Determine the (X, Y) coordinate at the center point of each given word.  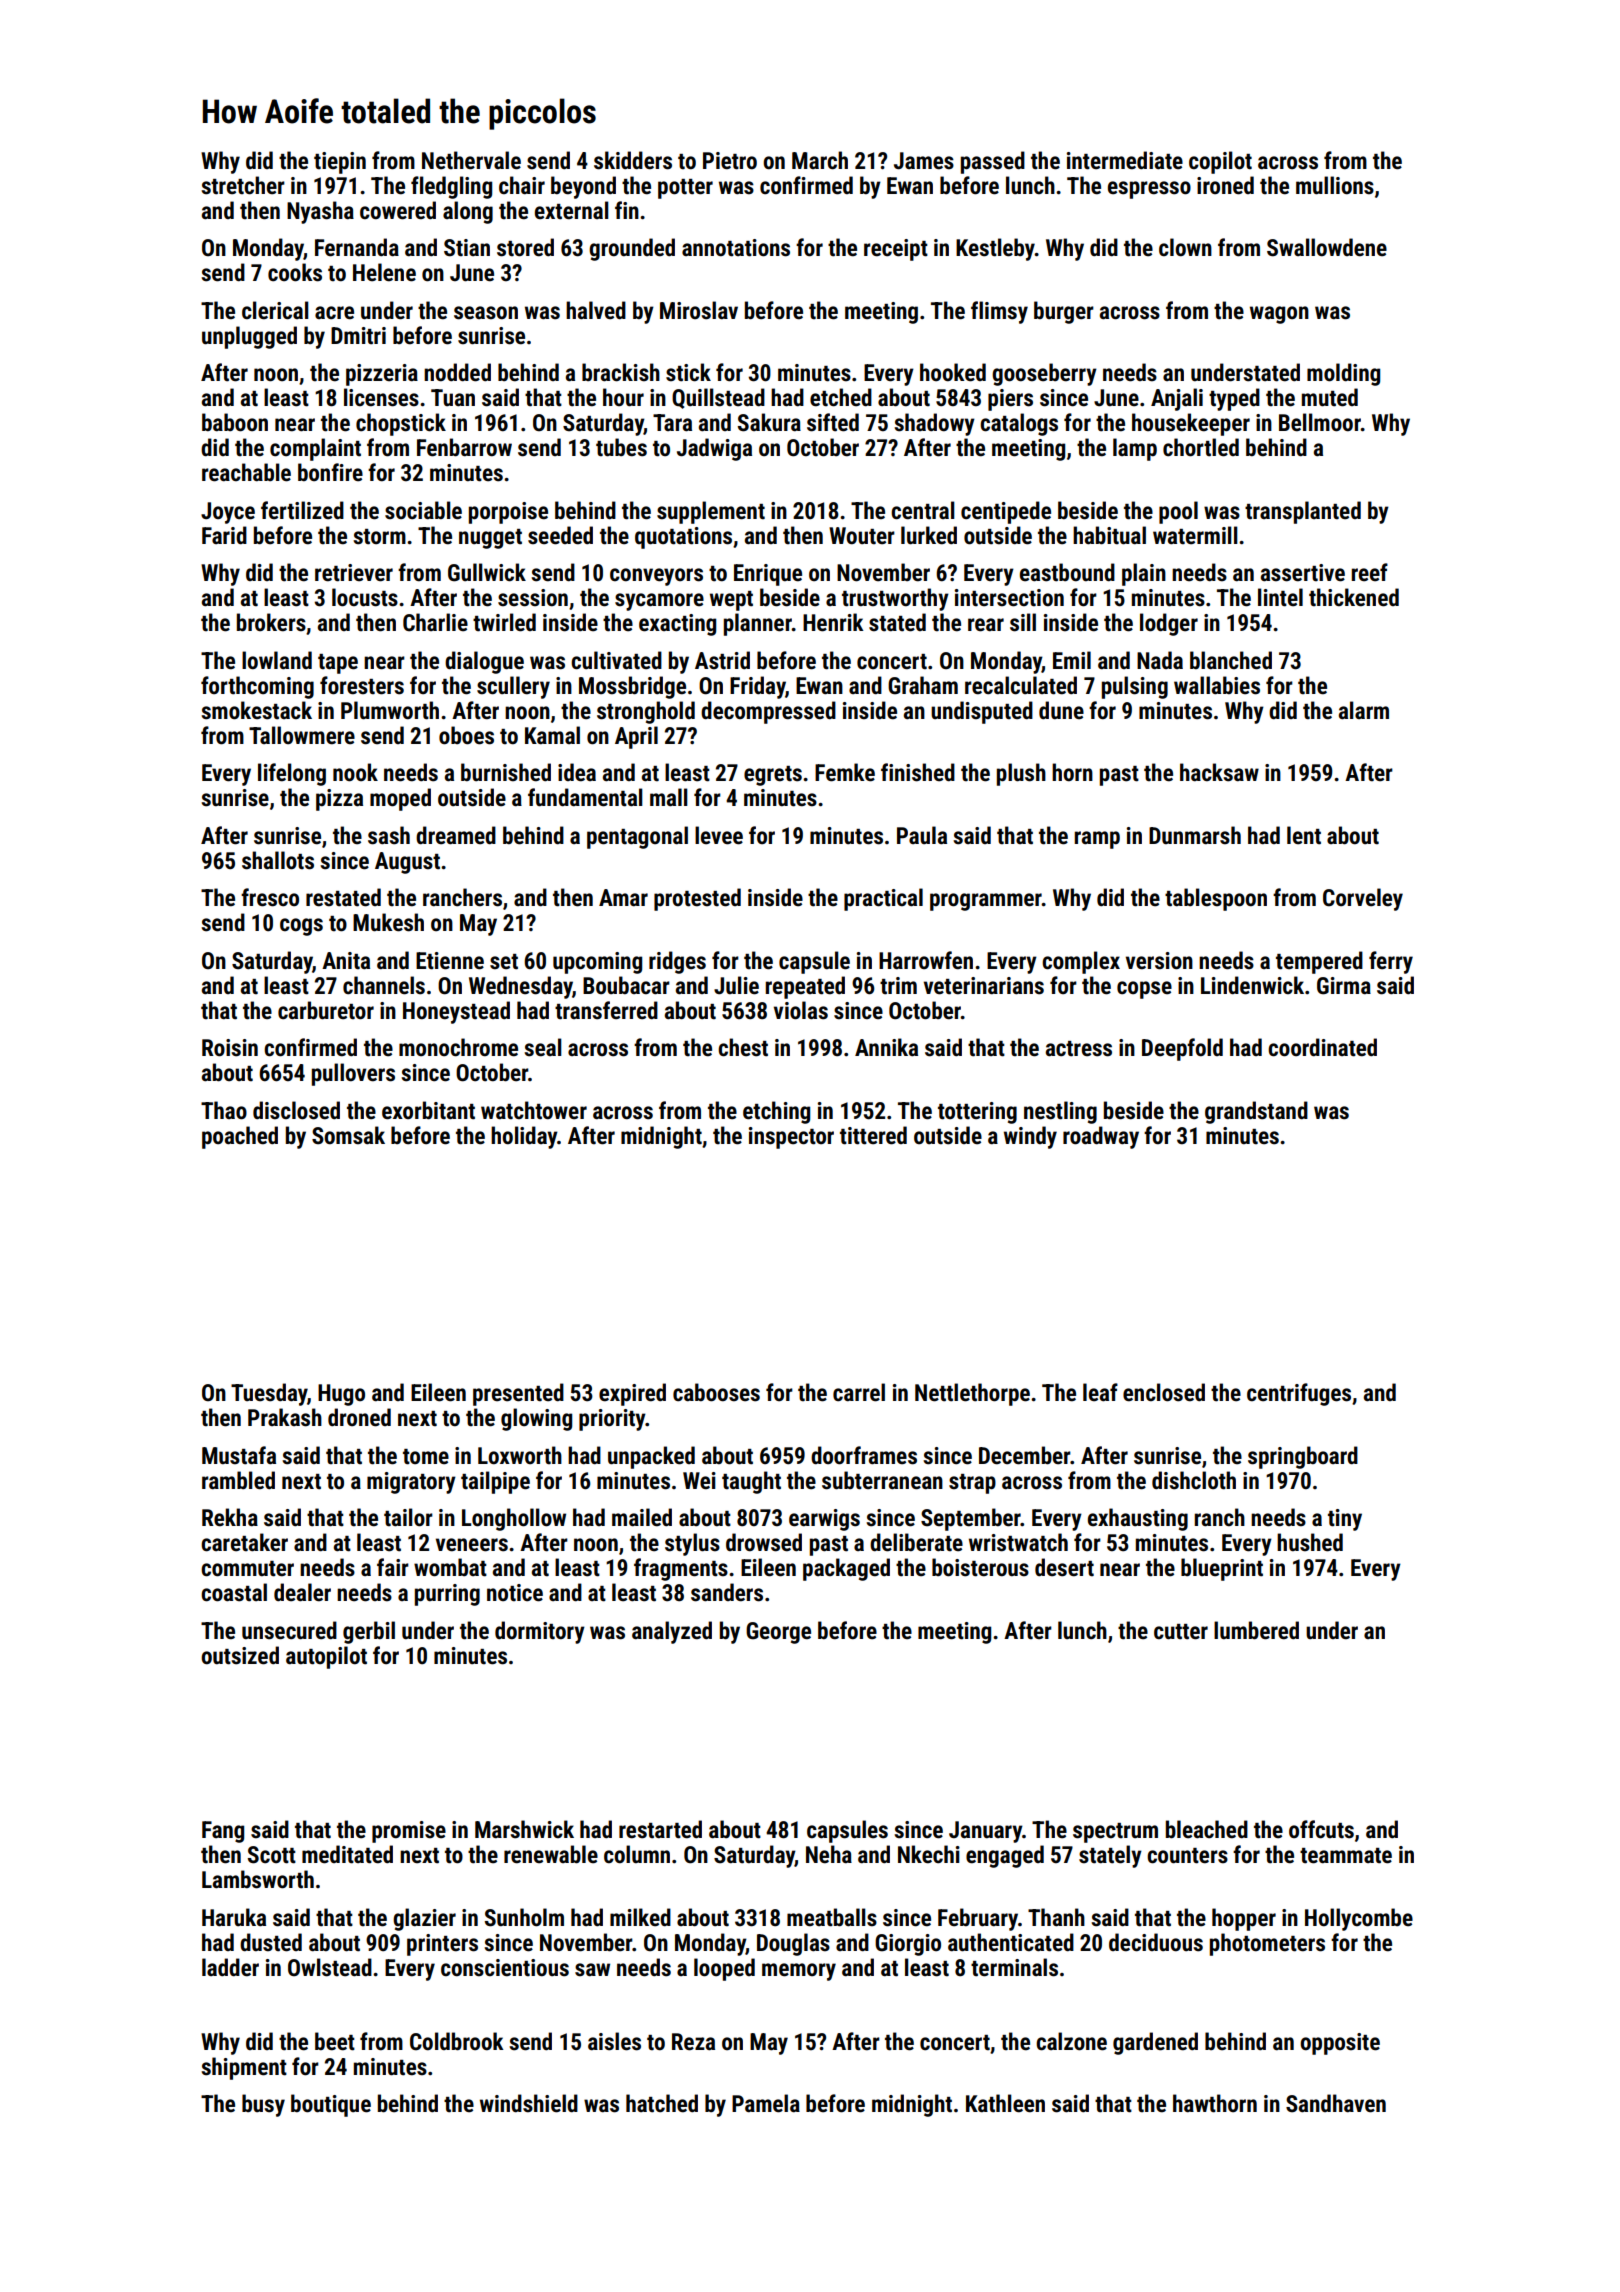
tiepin (340, 163)
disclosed (296, 1110)
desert (1064, 1567)
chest (743, 1047)
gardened (1155, 2043)
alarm (1364, 710)
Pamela (766, 2103)
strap (972, 1484)
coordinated (1322, 1047)
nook (355, 772)
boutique (331, 2105)
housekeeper (1191, 424)
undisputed (982, 712)
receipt (896, 250)
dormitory (540, 1632)
